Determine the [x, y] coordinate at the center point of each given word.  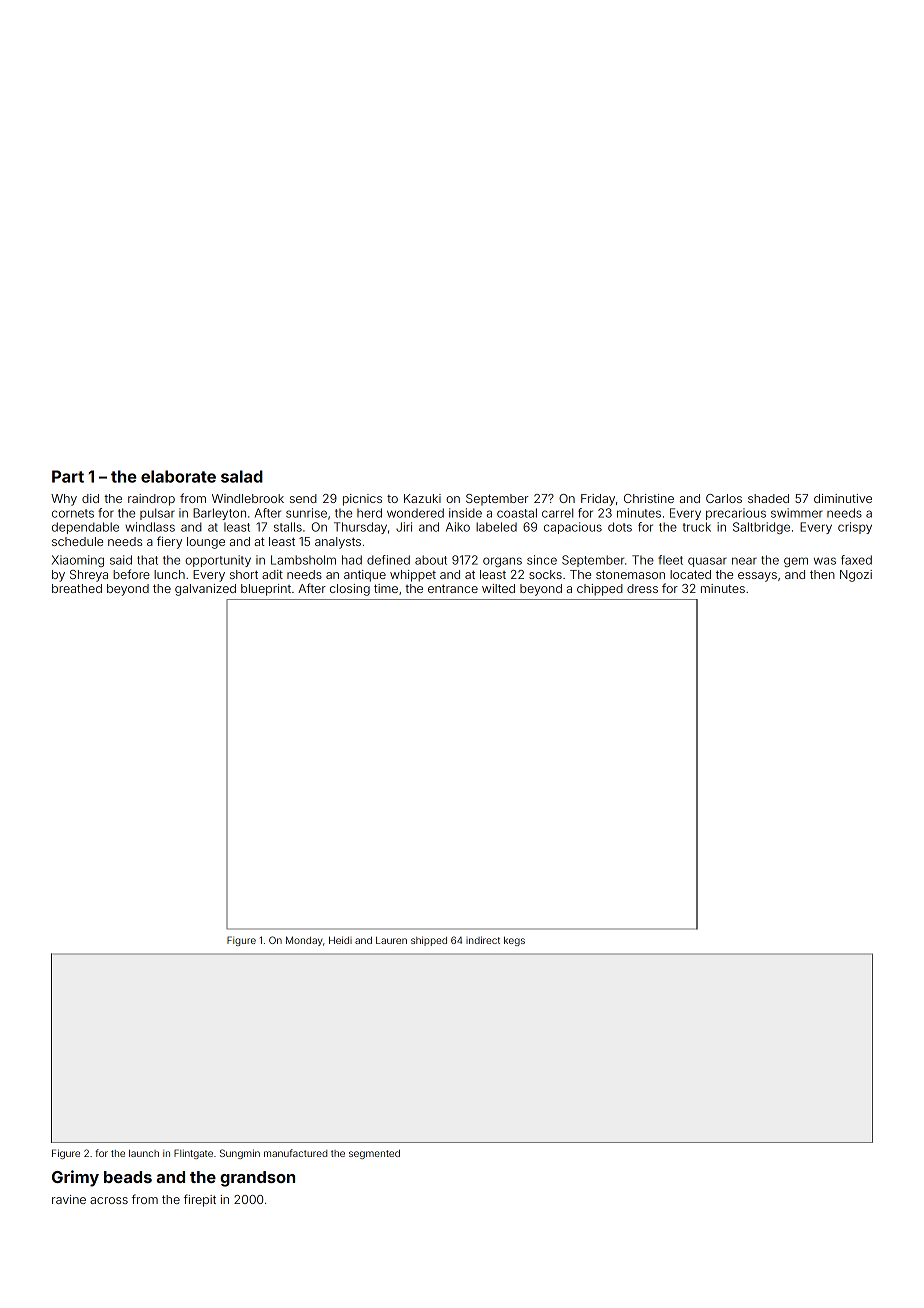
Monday [304, 941]
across [109, 1200]
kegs [514, 941]
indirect [483, 940]
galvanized [205, 590]
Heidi [340, 940]
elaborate [178, 476]
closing [350, 590]
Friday [598, 500]
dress [642, 588]
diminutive [843, 498]
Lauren [391, 940]
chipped [600, 590]
